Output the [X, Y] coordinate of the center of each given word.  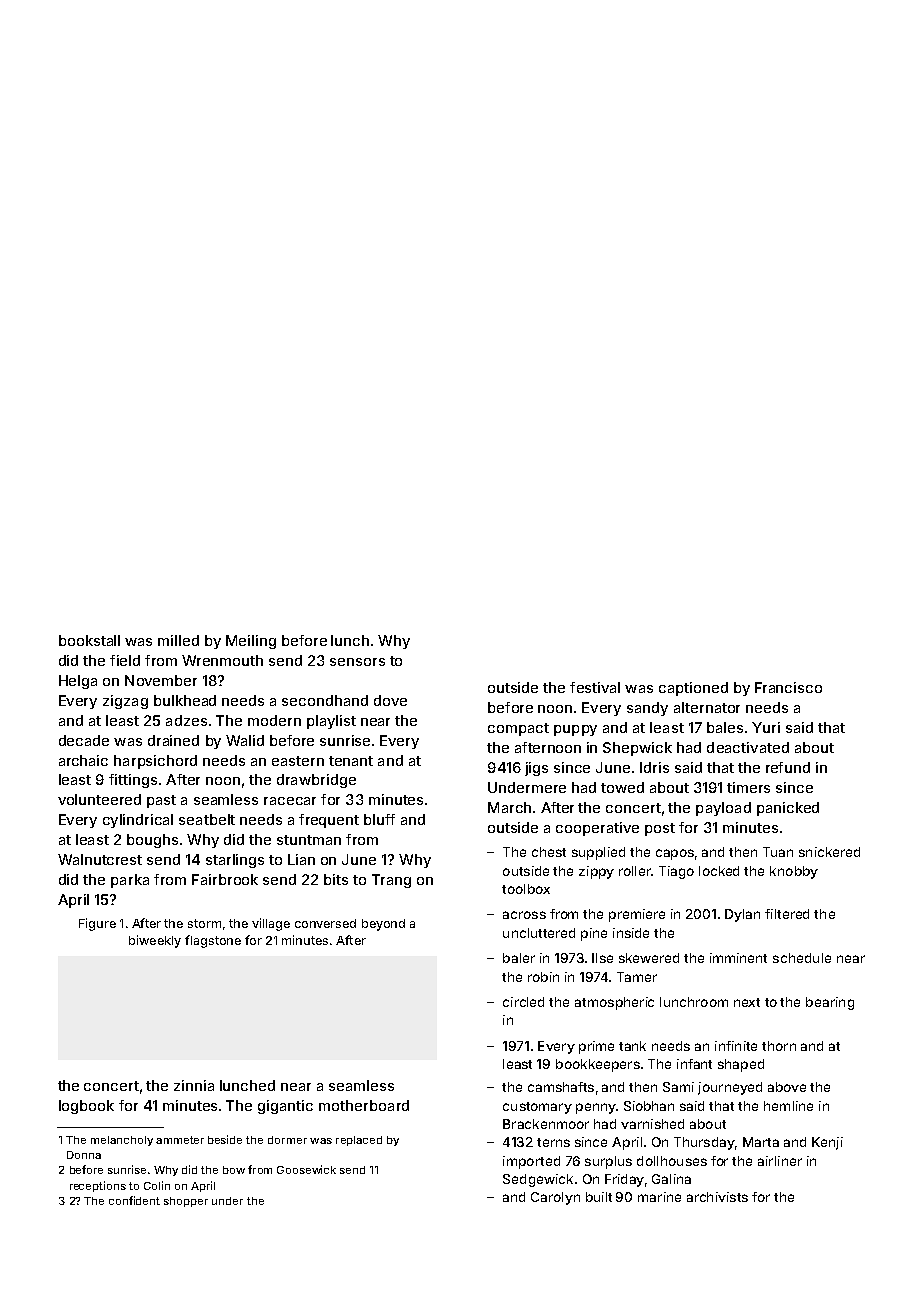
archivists [717, 1197]
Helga [78, 682]
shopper [186, 1202]
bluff [379, 819]
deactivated [748, 747]
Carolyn [555, 1198]
